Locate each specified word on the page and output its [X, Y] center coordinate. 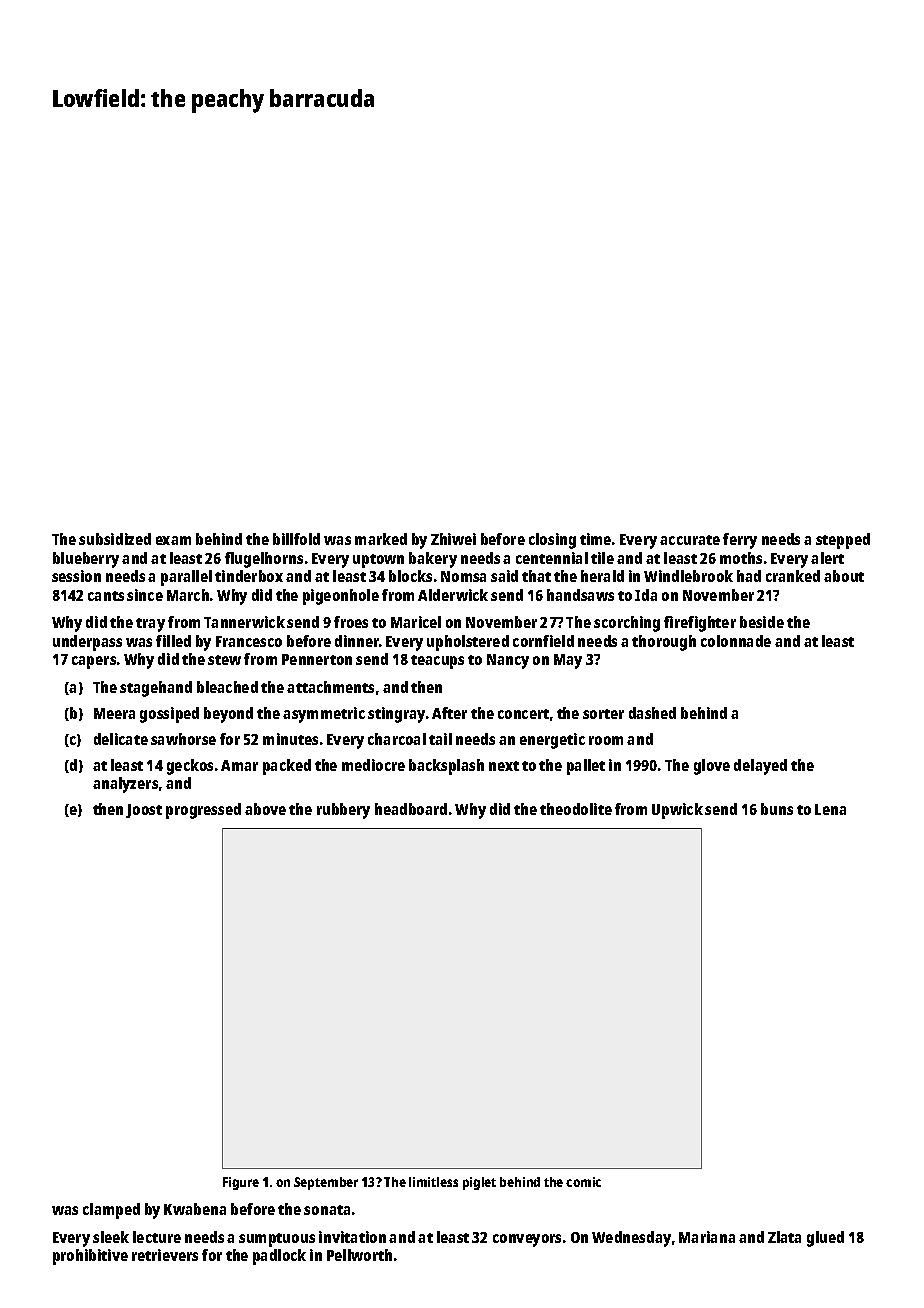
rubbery [343, 811]
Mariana [707, 1237]
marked [381, 539]
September [326, 1183]
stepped [843, 541]
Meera [114, 713]
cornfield [543, 641]
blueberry [86, 560]
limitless [433, 1182]
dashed [652, 713]
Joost [144, 811]
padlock [279, 1257]
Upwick [677, 811]
